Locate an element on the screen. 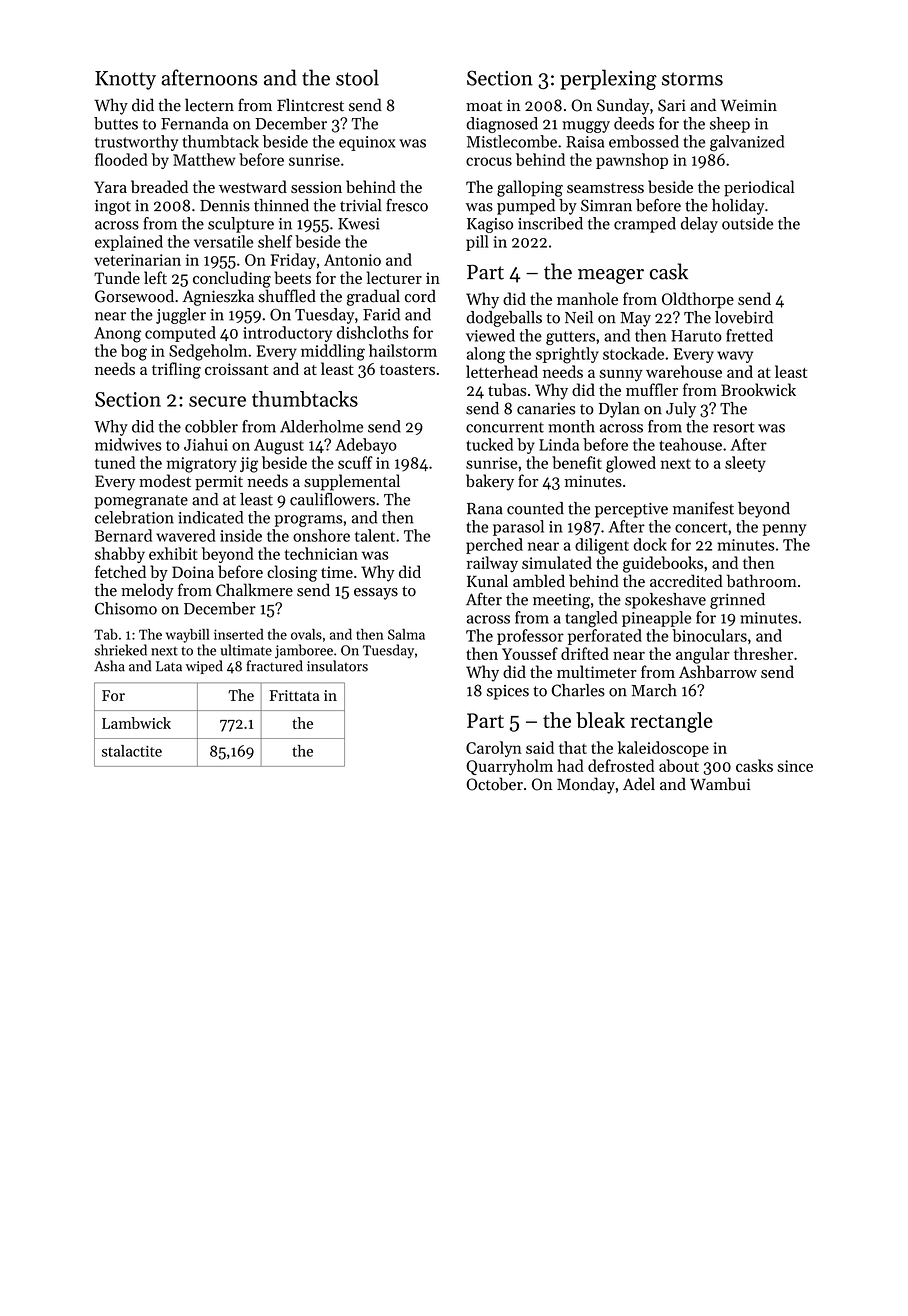  equinox is located at coordinates (367, 143).
